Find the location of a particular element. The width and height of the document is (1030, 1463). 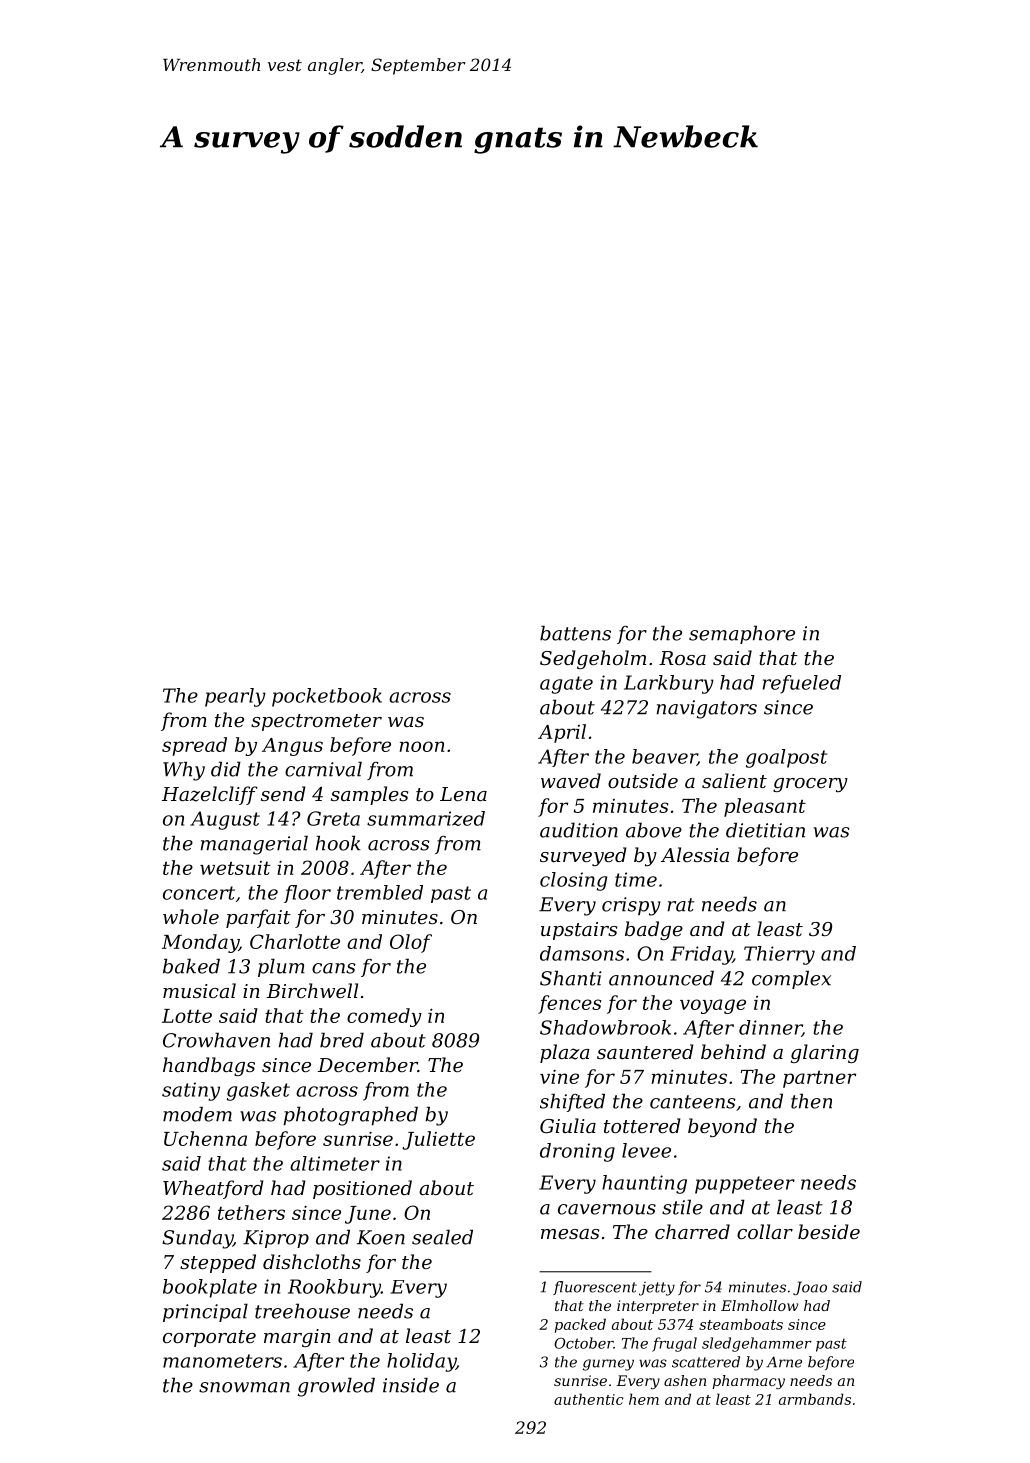

pearly is located at coordinates (235, 697).
